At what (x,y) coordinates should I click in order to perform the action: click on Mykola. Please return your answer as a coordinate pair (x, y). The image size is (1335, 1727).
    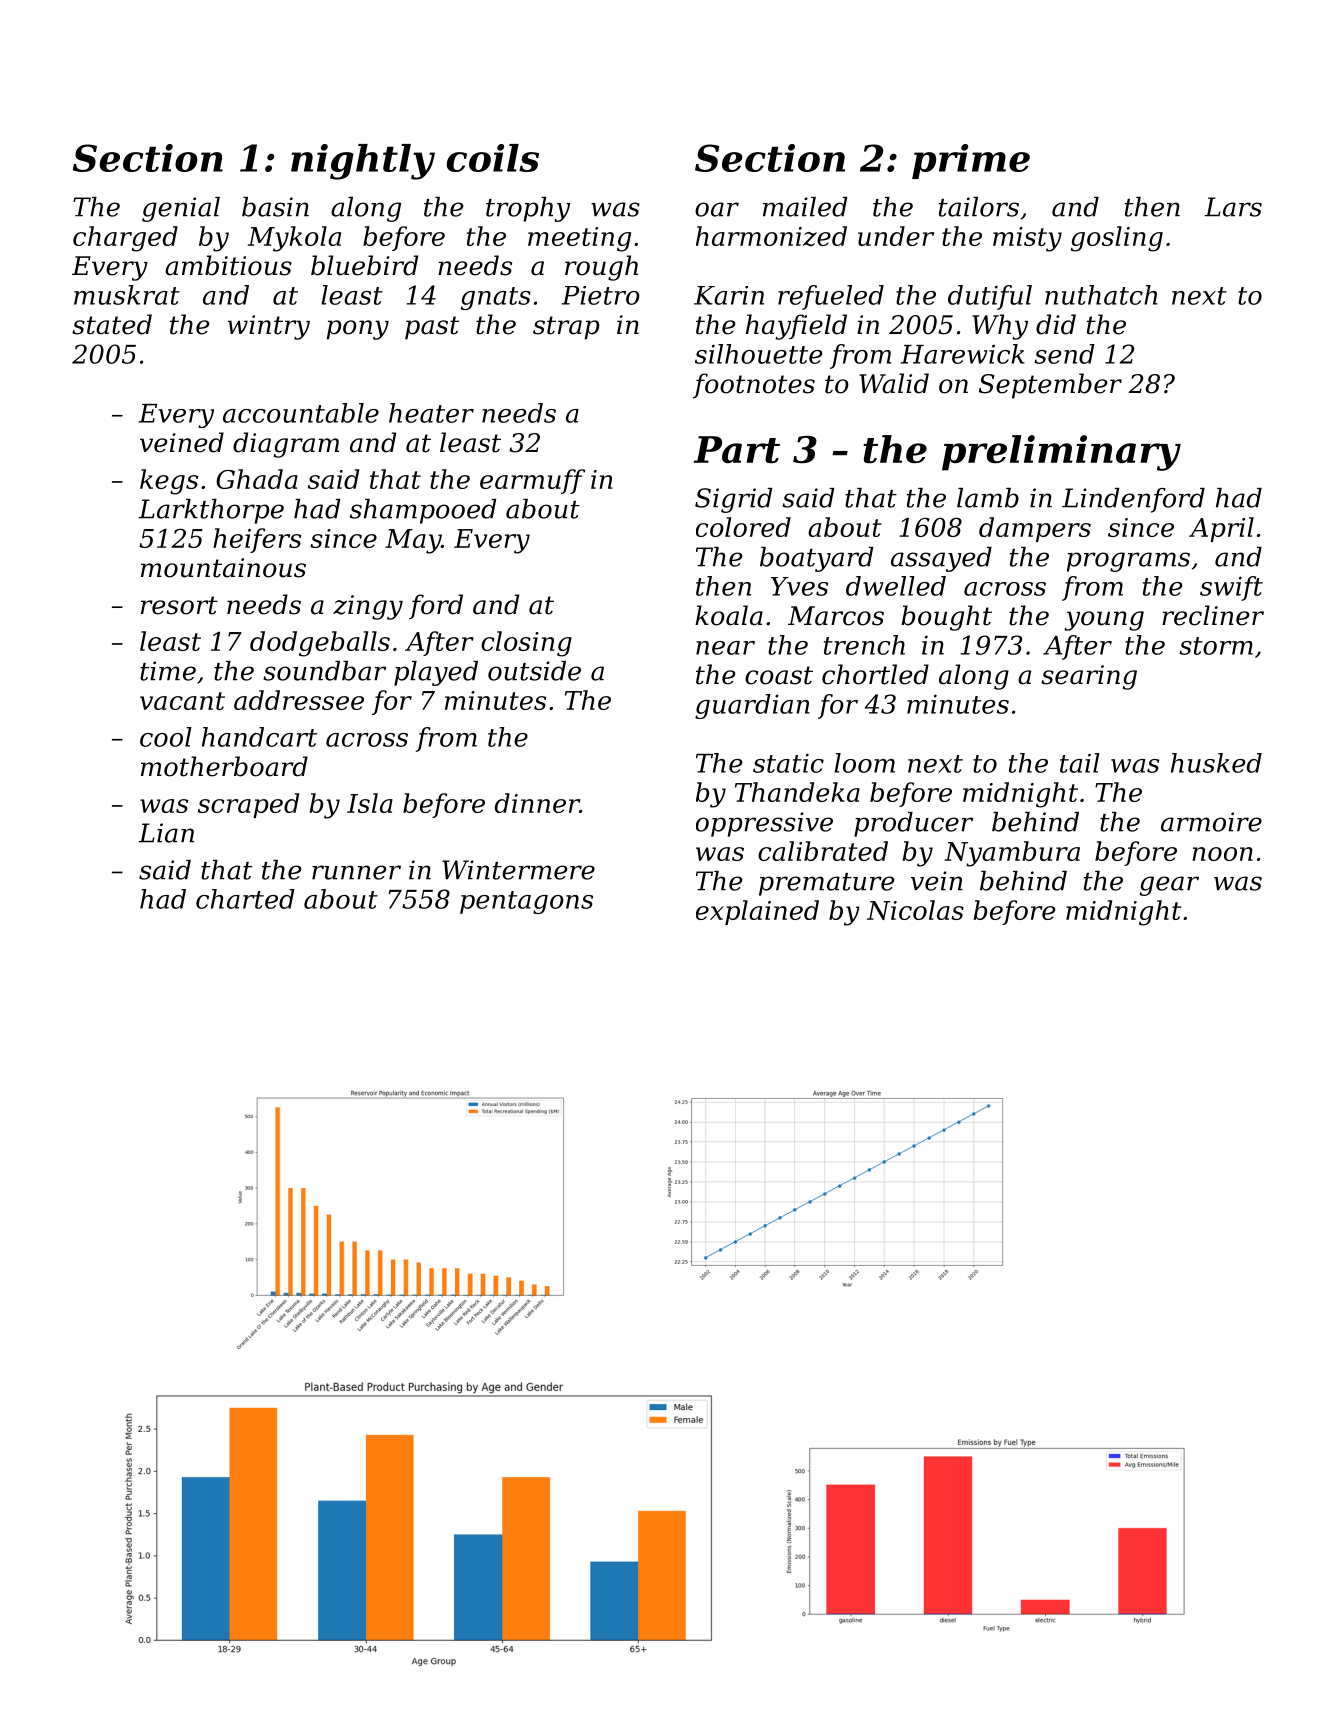
    Looking at the image, I should click on (294, 239).
